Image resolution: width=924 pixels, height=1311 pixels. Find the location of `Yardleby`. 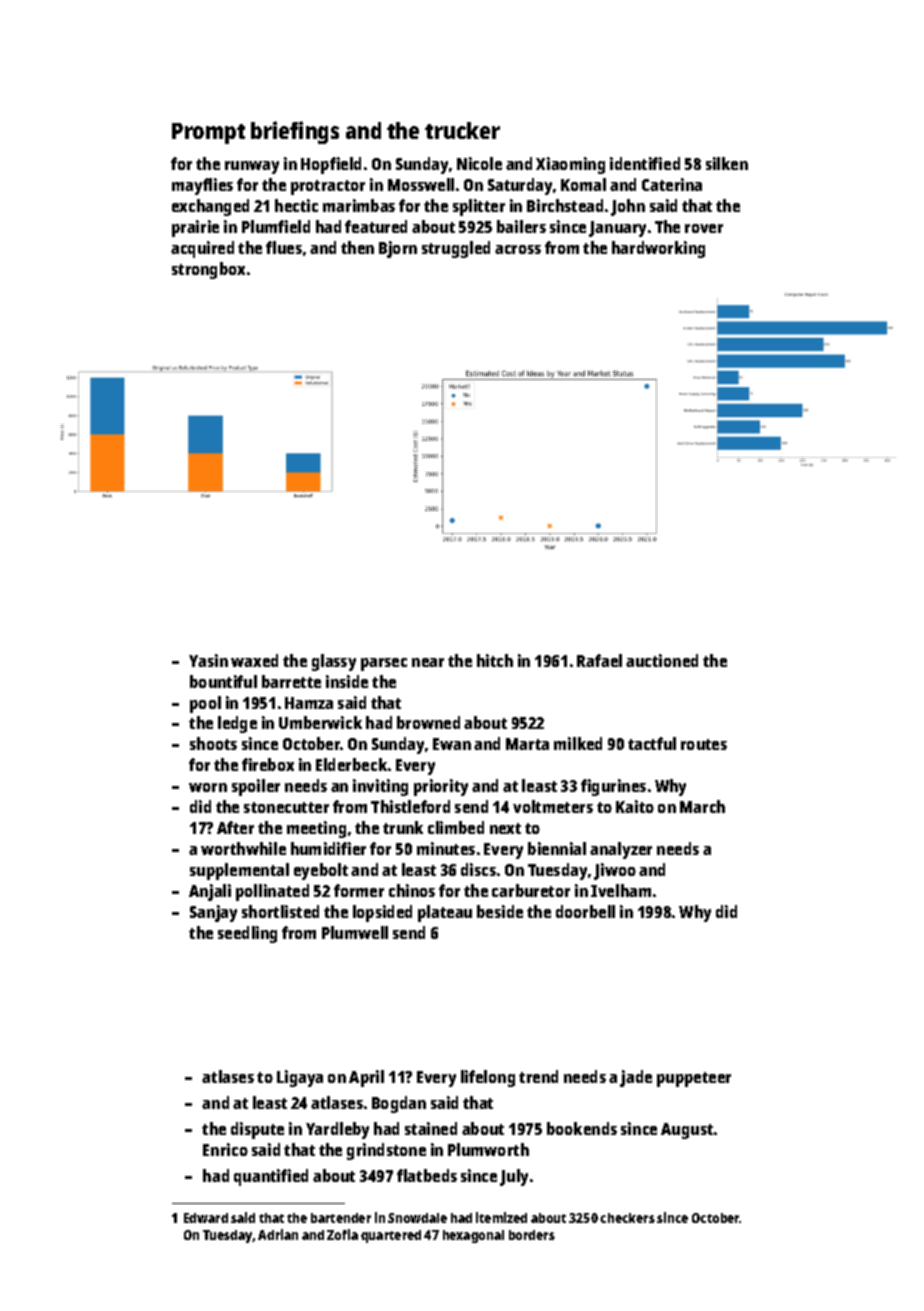

Yardleby is located at coordinates (337, 1130).
